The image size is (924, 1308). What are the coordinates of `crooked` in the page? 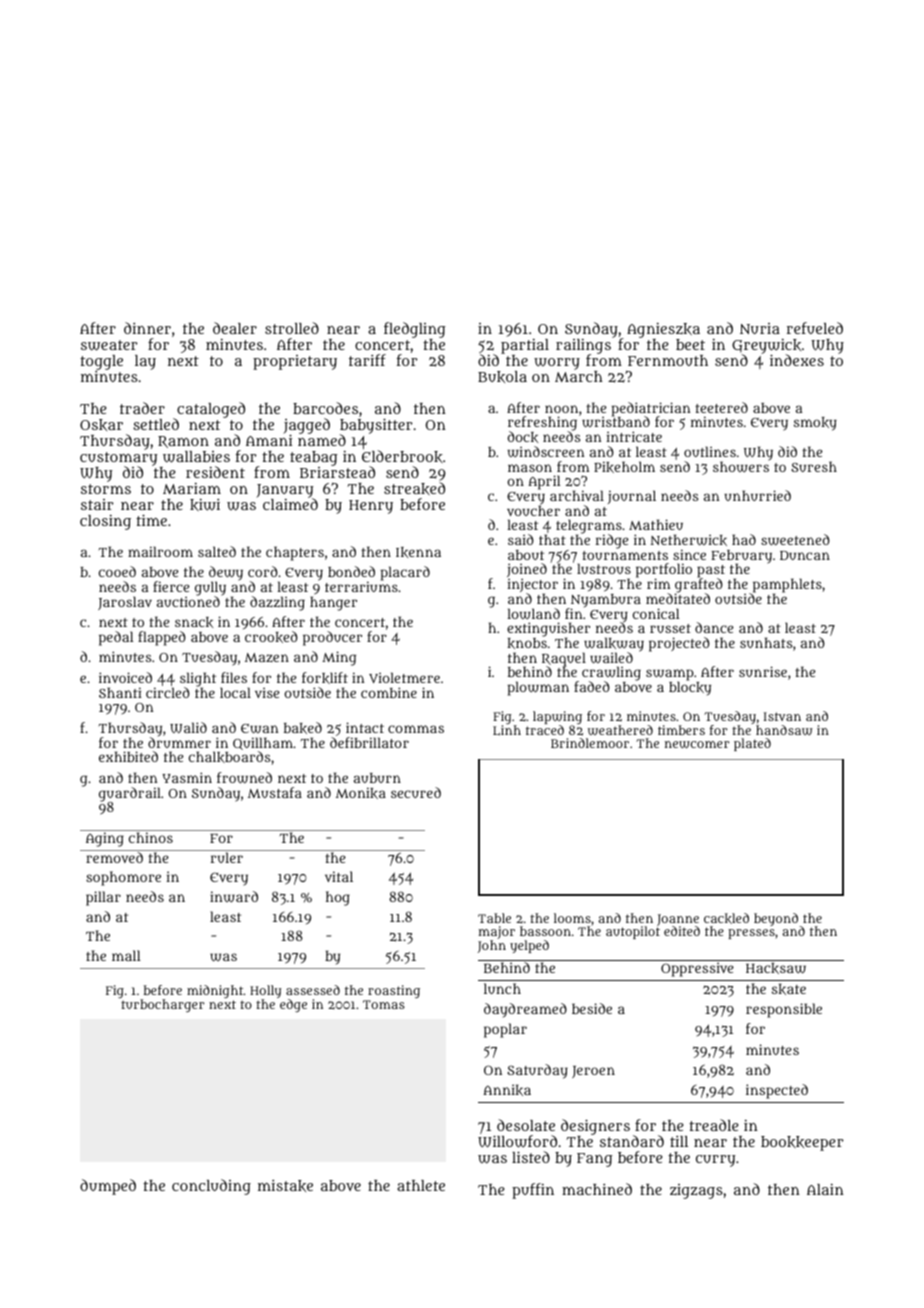 It's located at (271, 637).
